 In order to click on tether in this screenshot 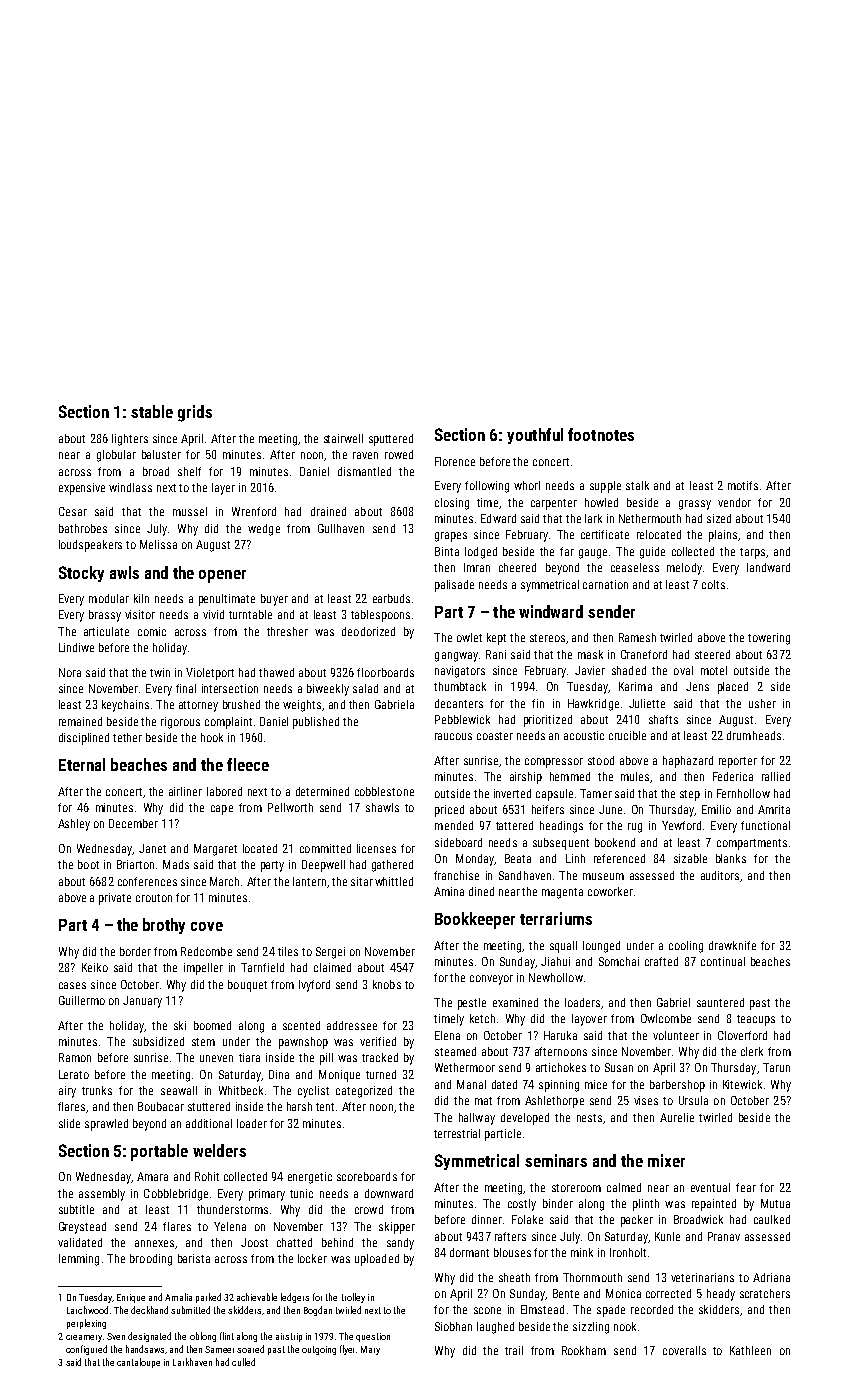, I will do `click(127, 737)`.
